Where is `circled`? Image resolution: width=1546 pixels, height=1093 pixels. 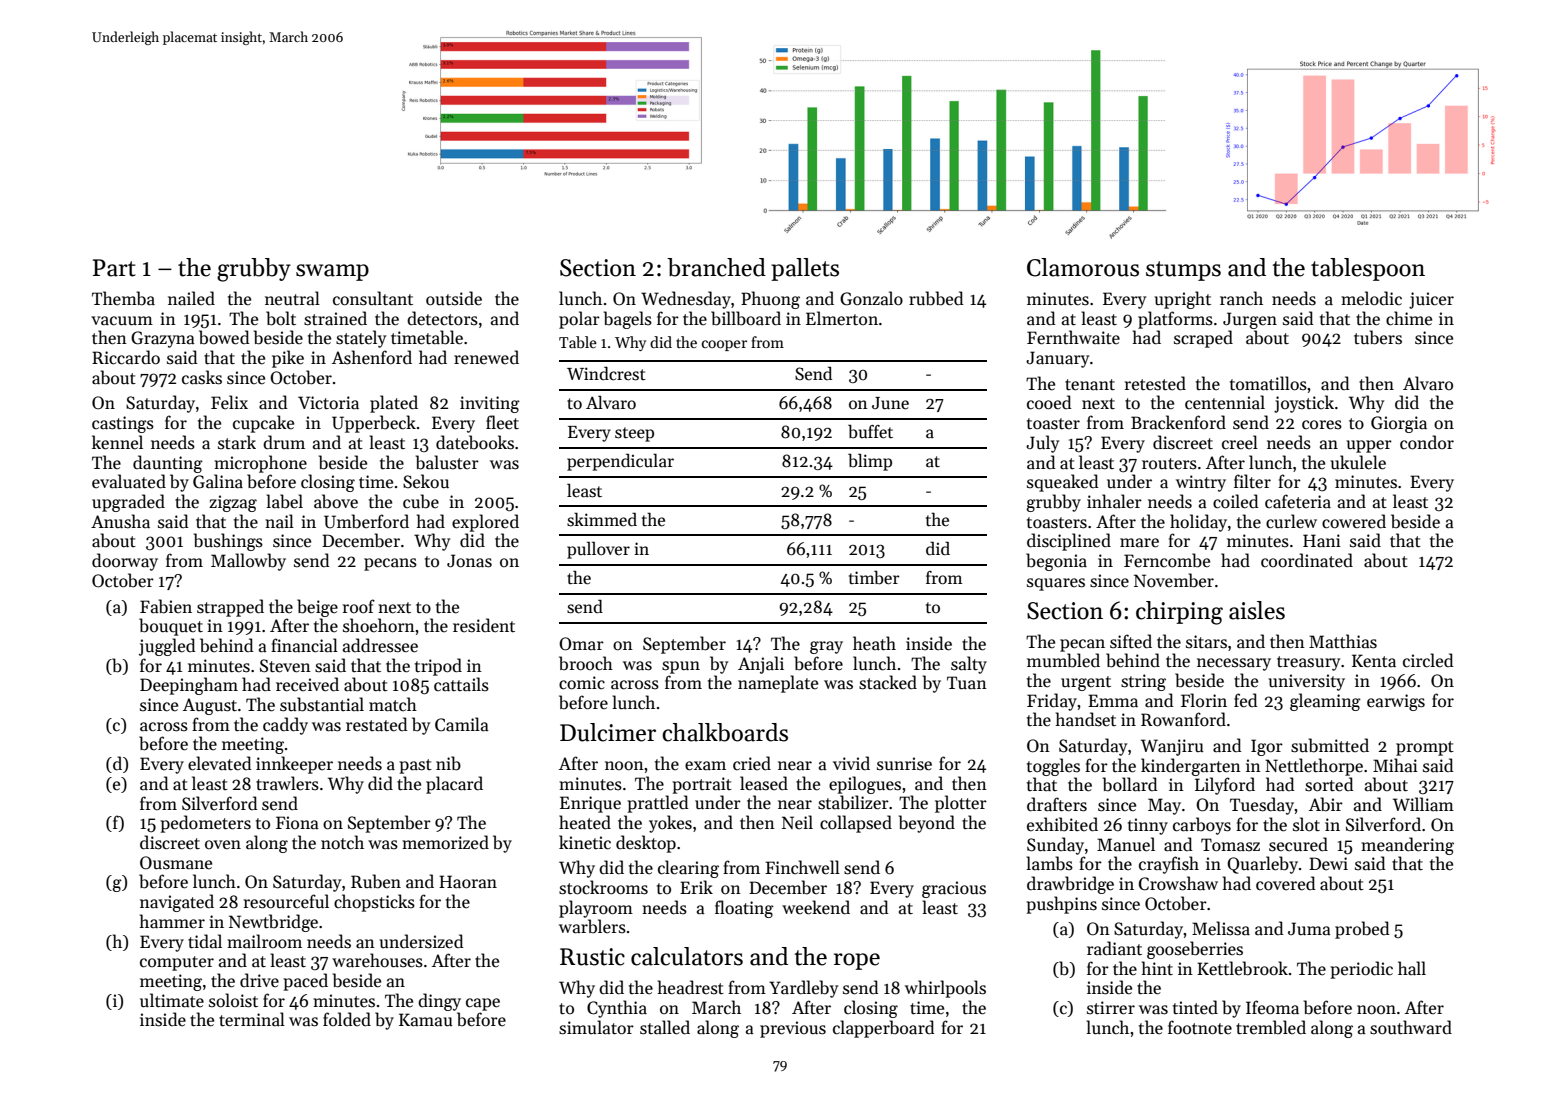 circled is located at coordinates (1428, 660).
